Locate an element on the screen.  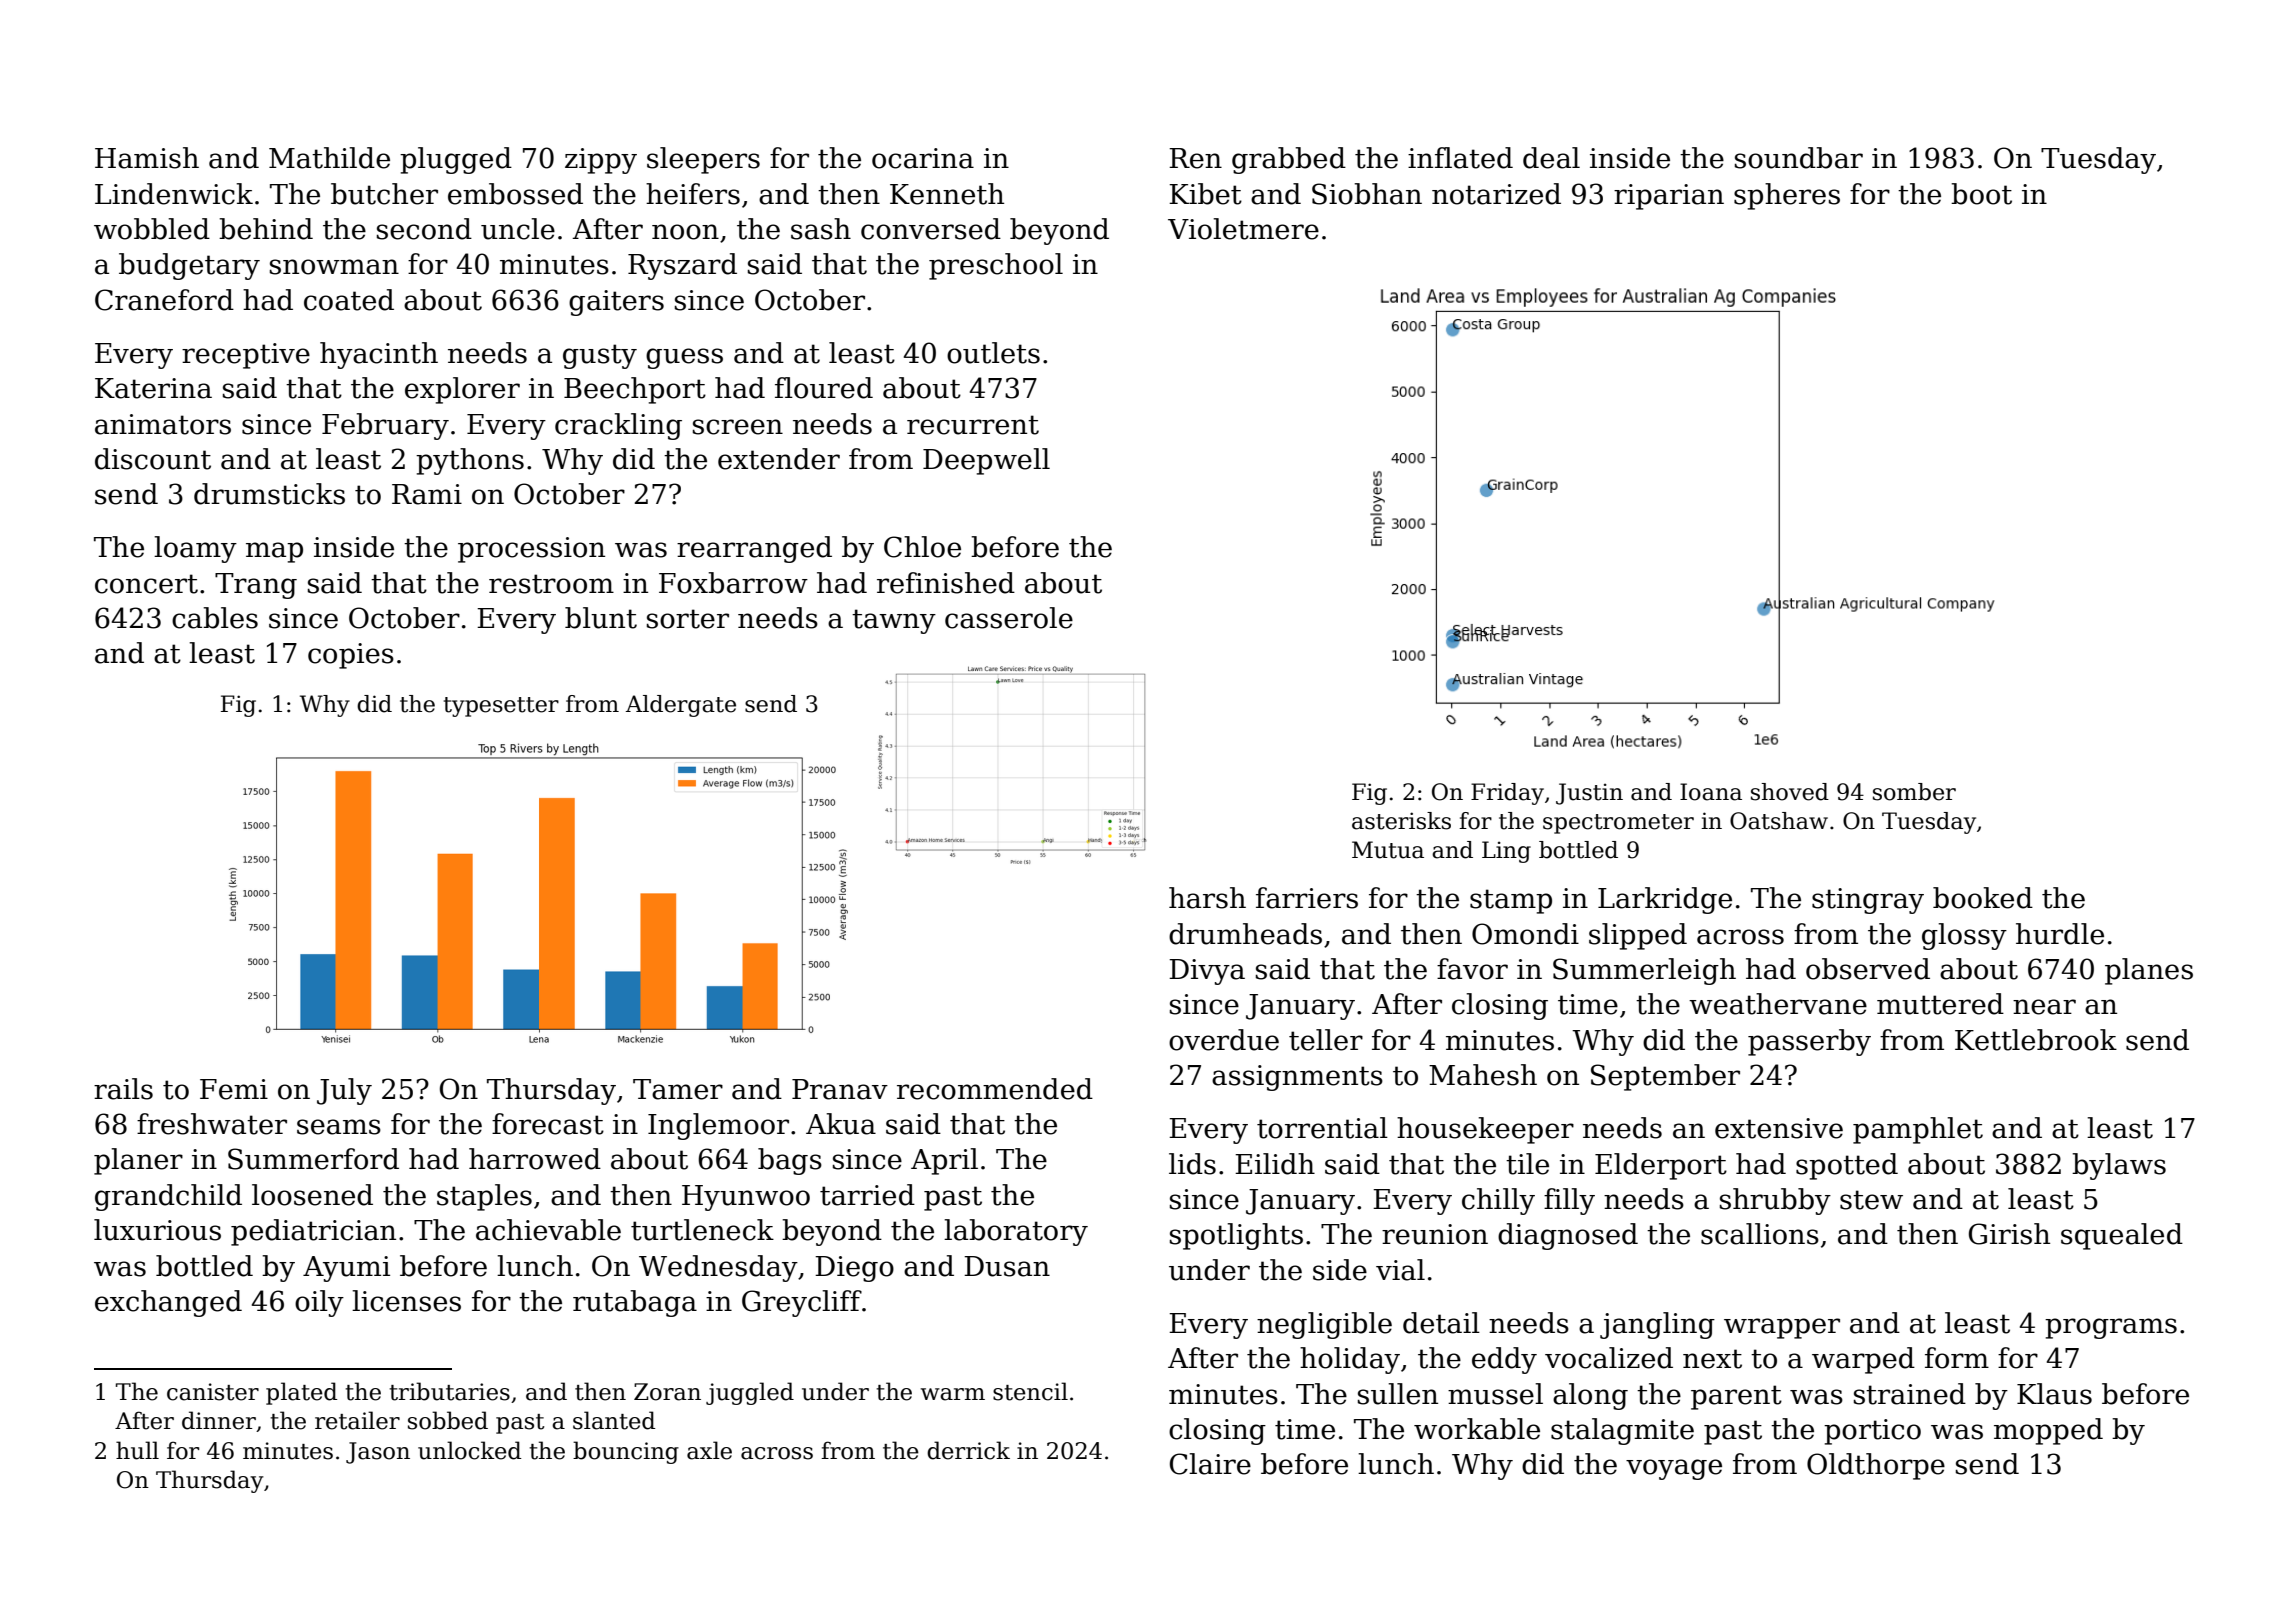
Mathilde is located at coordinates (329, 158).
